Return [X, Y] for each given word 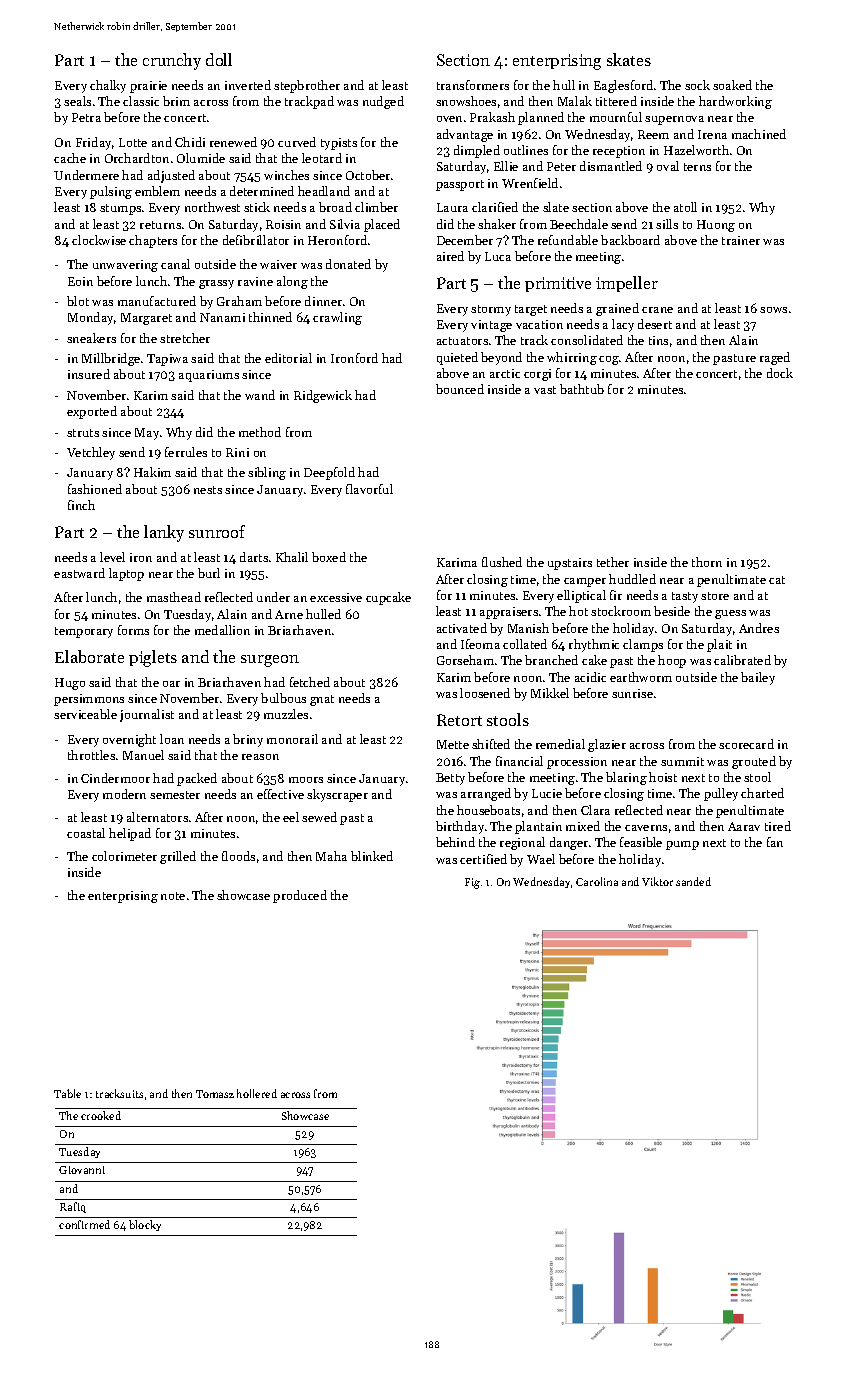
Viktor [657, 881]
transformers [473, 85]
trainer [741, 240]
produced [300, 896]
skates [629, 59]
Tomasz [215, 1094]
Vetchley [91, 453]
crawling [337, 318]
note [173, 896]
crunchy [172, 61]
